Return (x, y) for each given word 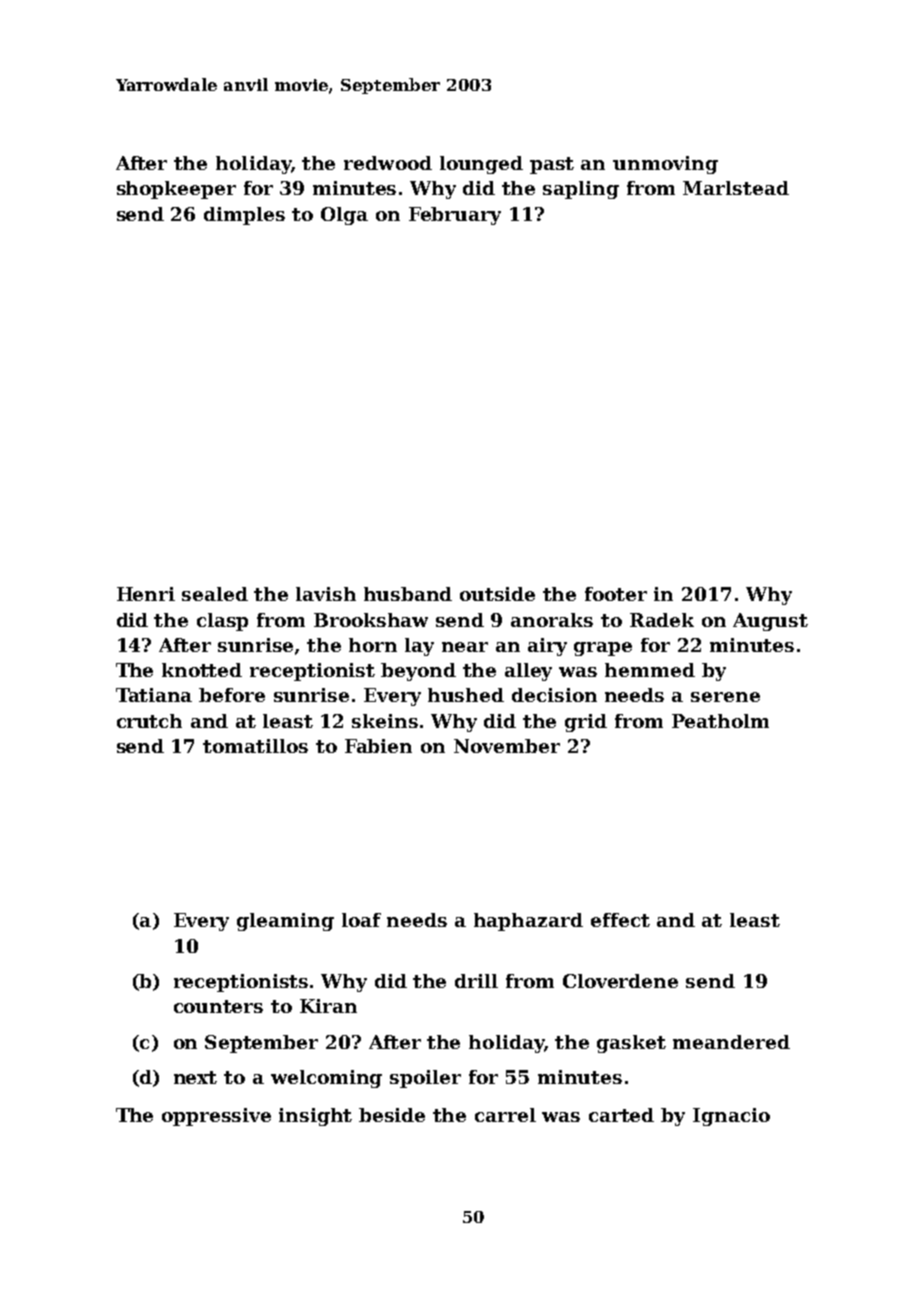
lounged (481, 165)
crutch (149, 721)
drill (476, 981)
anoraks (552, 620)
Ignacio (731, 1117)
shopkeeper (176, 190)
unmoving (665, 165)
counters (218, 1006)
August (770, 622)
